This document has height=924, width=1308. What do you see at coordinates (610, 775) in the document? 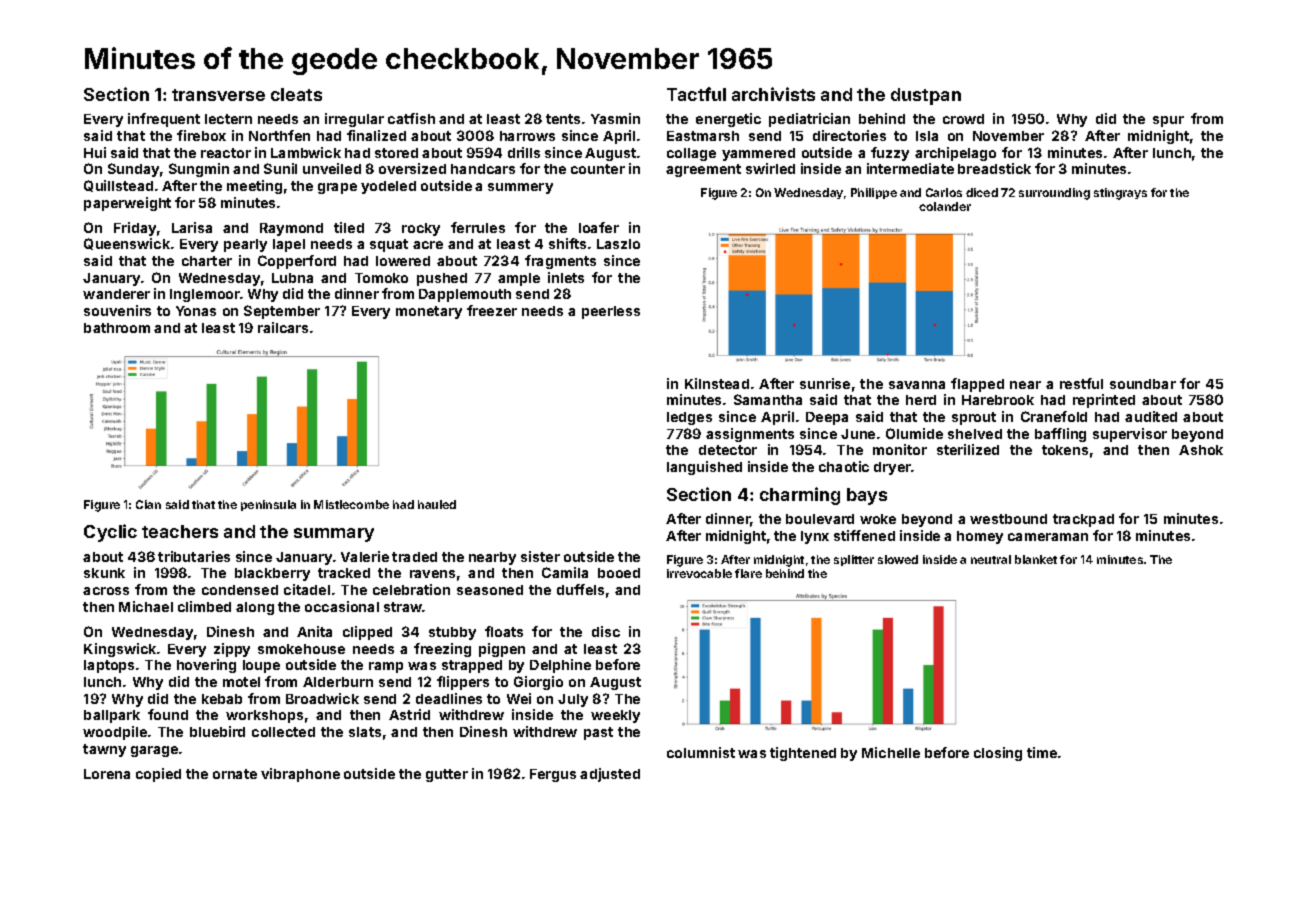
I see `adjusted` at bounding box center [610, 775].
